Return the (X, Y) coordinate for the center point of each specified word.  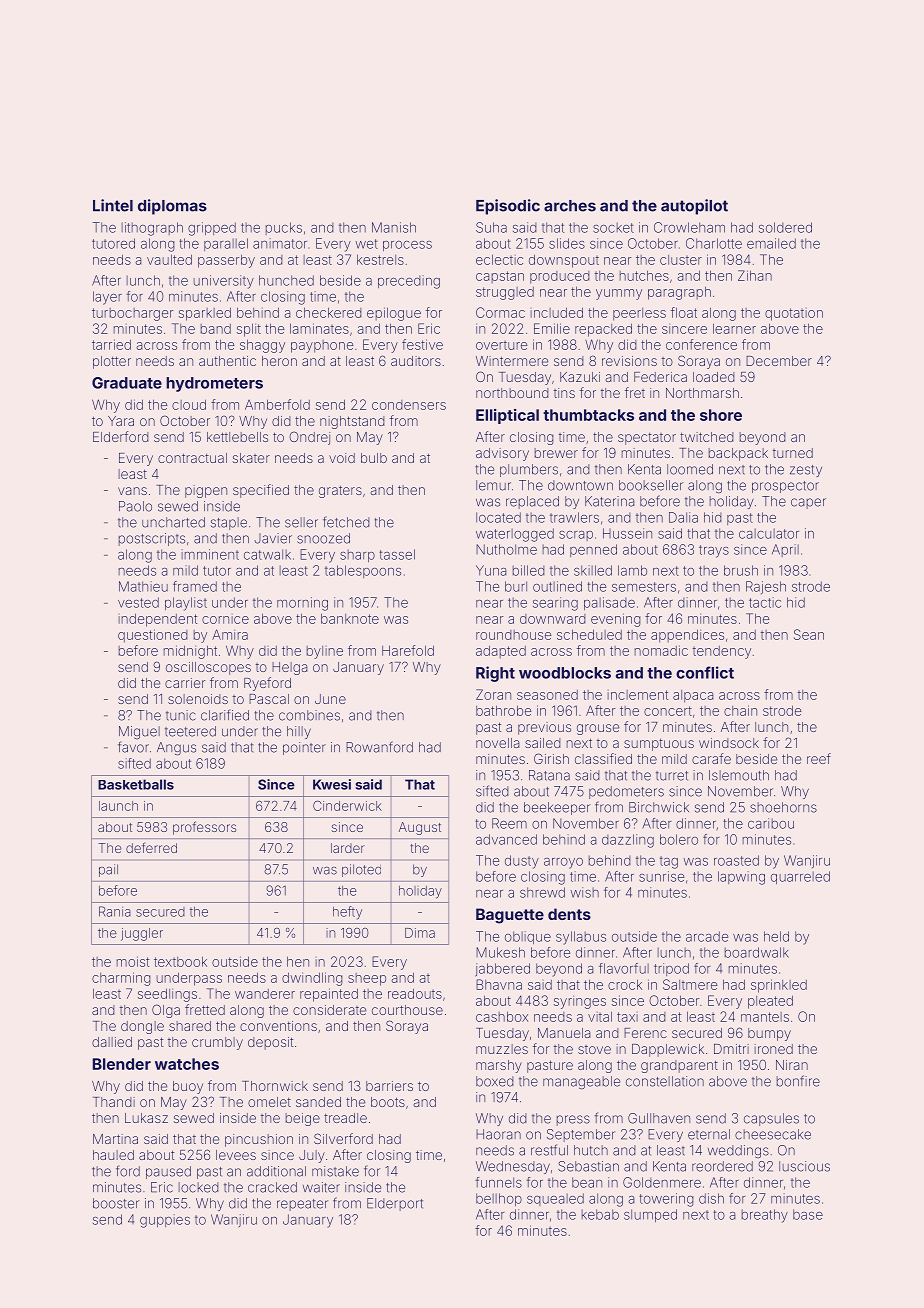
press (573, 1120)
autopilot (694, 207)
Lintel (113, 205)
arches (570, 206)
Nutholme (506, 549)
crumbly (217, 1043)
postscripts (152, 539)
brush (741, 570)
